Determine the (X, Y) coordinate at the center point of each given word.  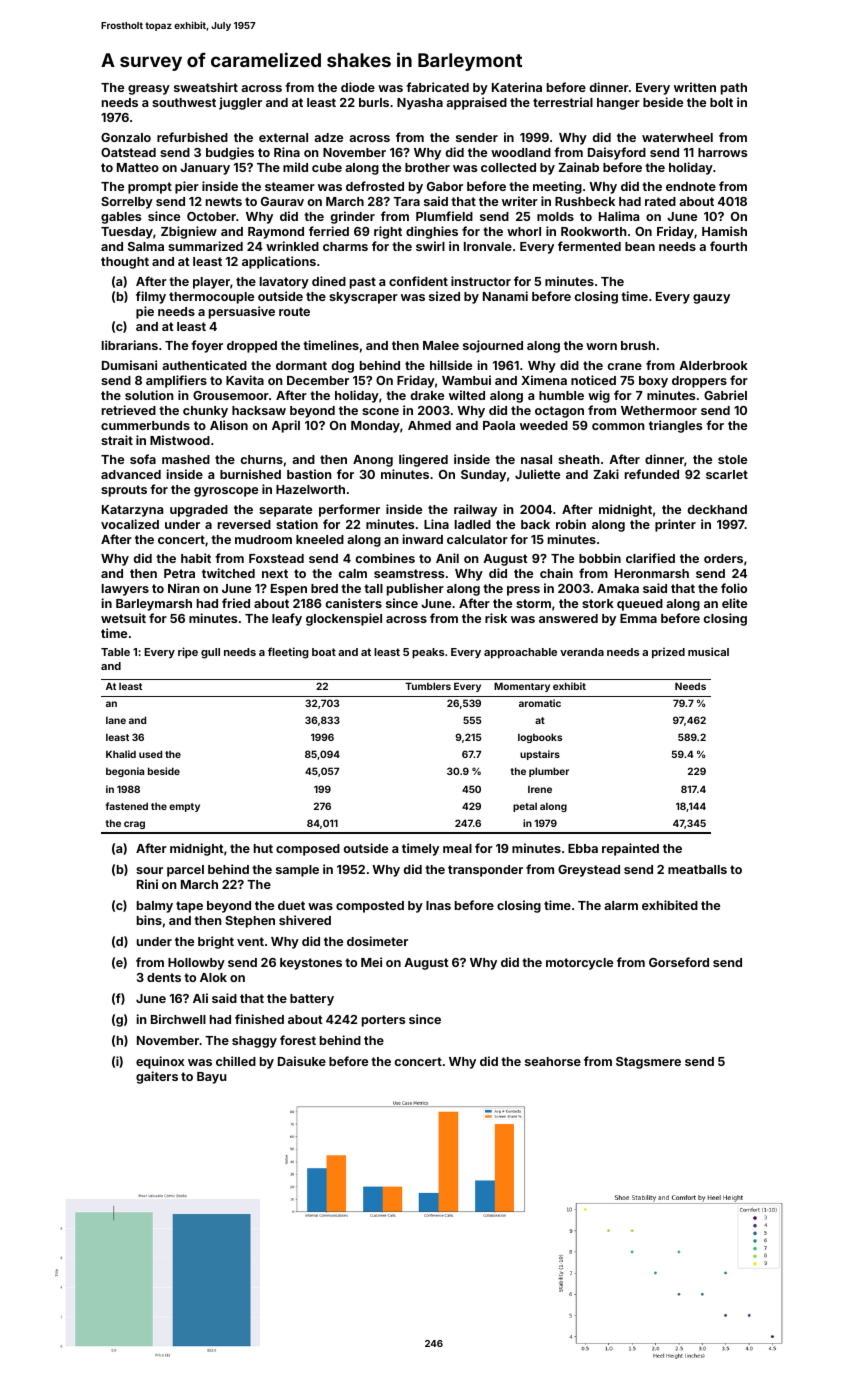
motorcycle (579, 964)
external (283, 137)
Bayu (212, 1078)
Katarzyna (132, 511)
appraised (476, 103)
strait (117, 440)
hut (263, 848)
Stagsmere (648, 1063)
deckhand (717, 509)
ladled (473, 524)
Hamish (724, 231)
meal (457, 848)
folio (734, 588)
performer (349, 510)
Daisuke (302, 1061)
